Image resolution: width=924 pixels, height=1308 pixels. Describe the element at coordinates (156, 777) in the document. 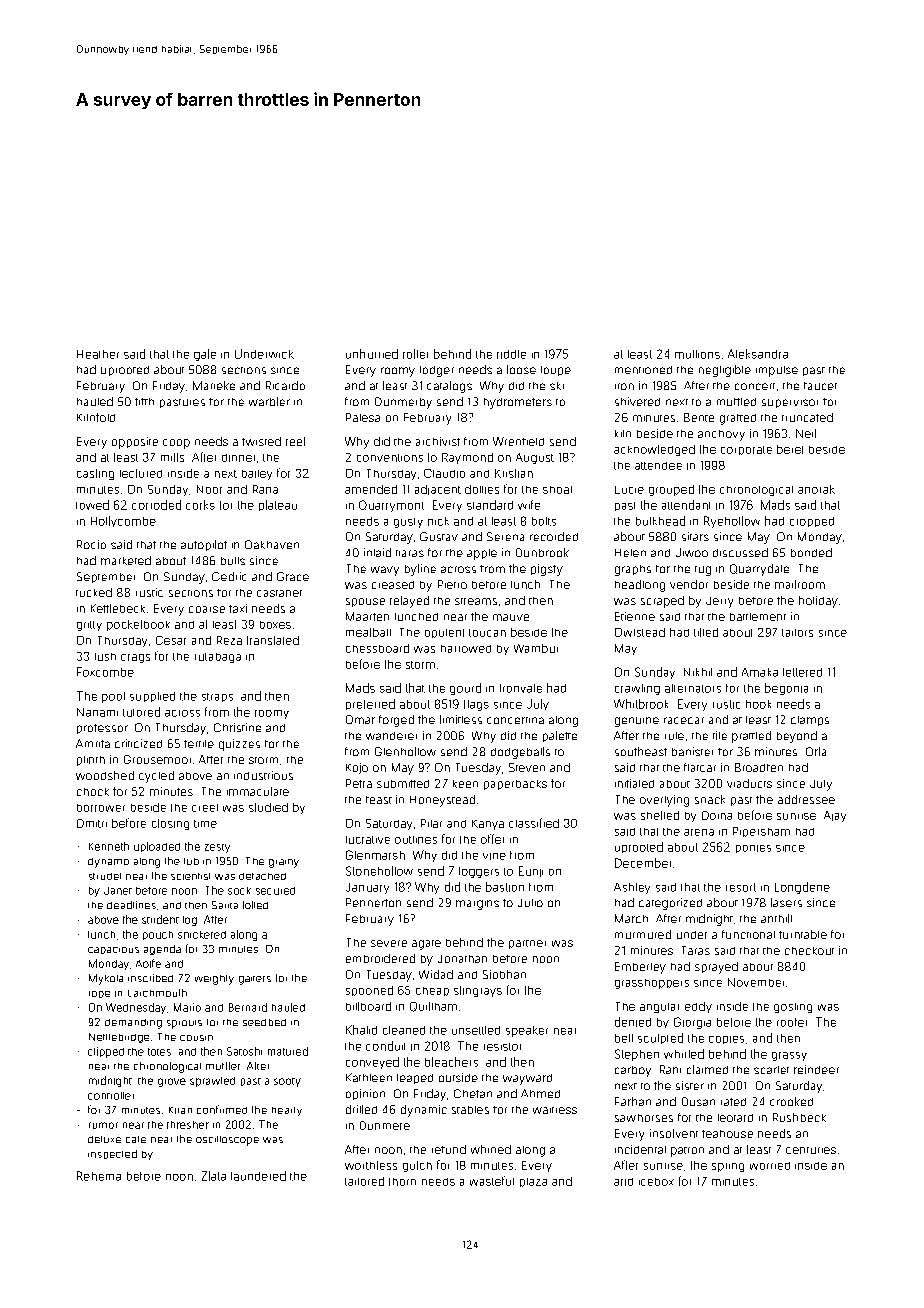

I see `cycled` at that location.
